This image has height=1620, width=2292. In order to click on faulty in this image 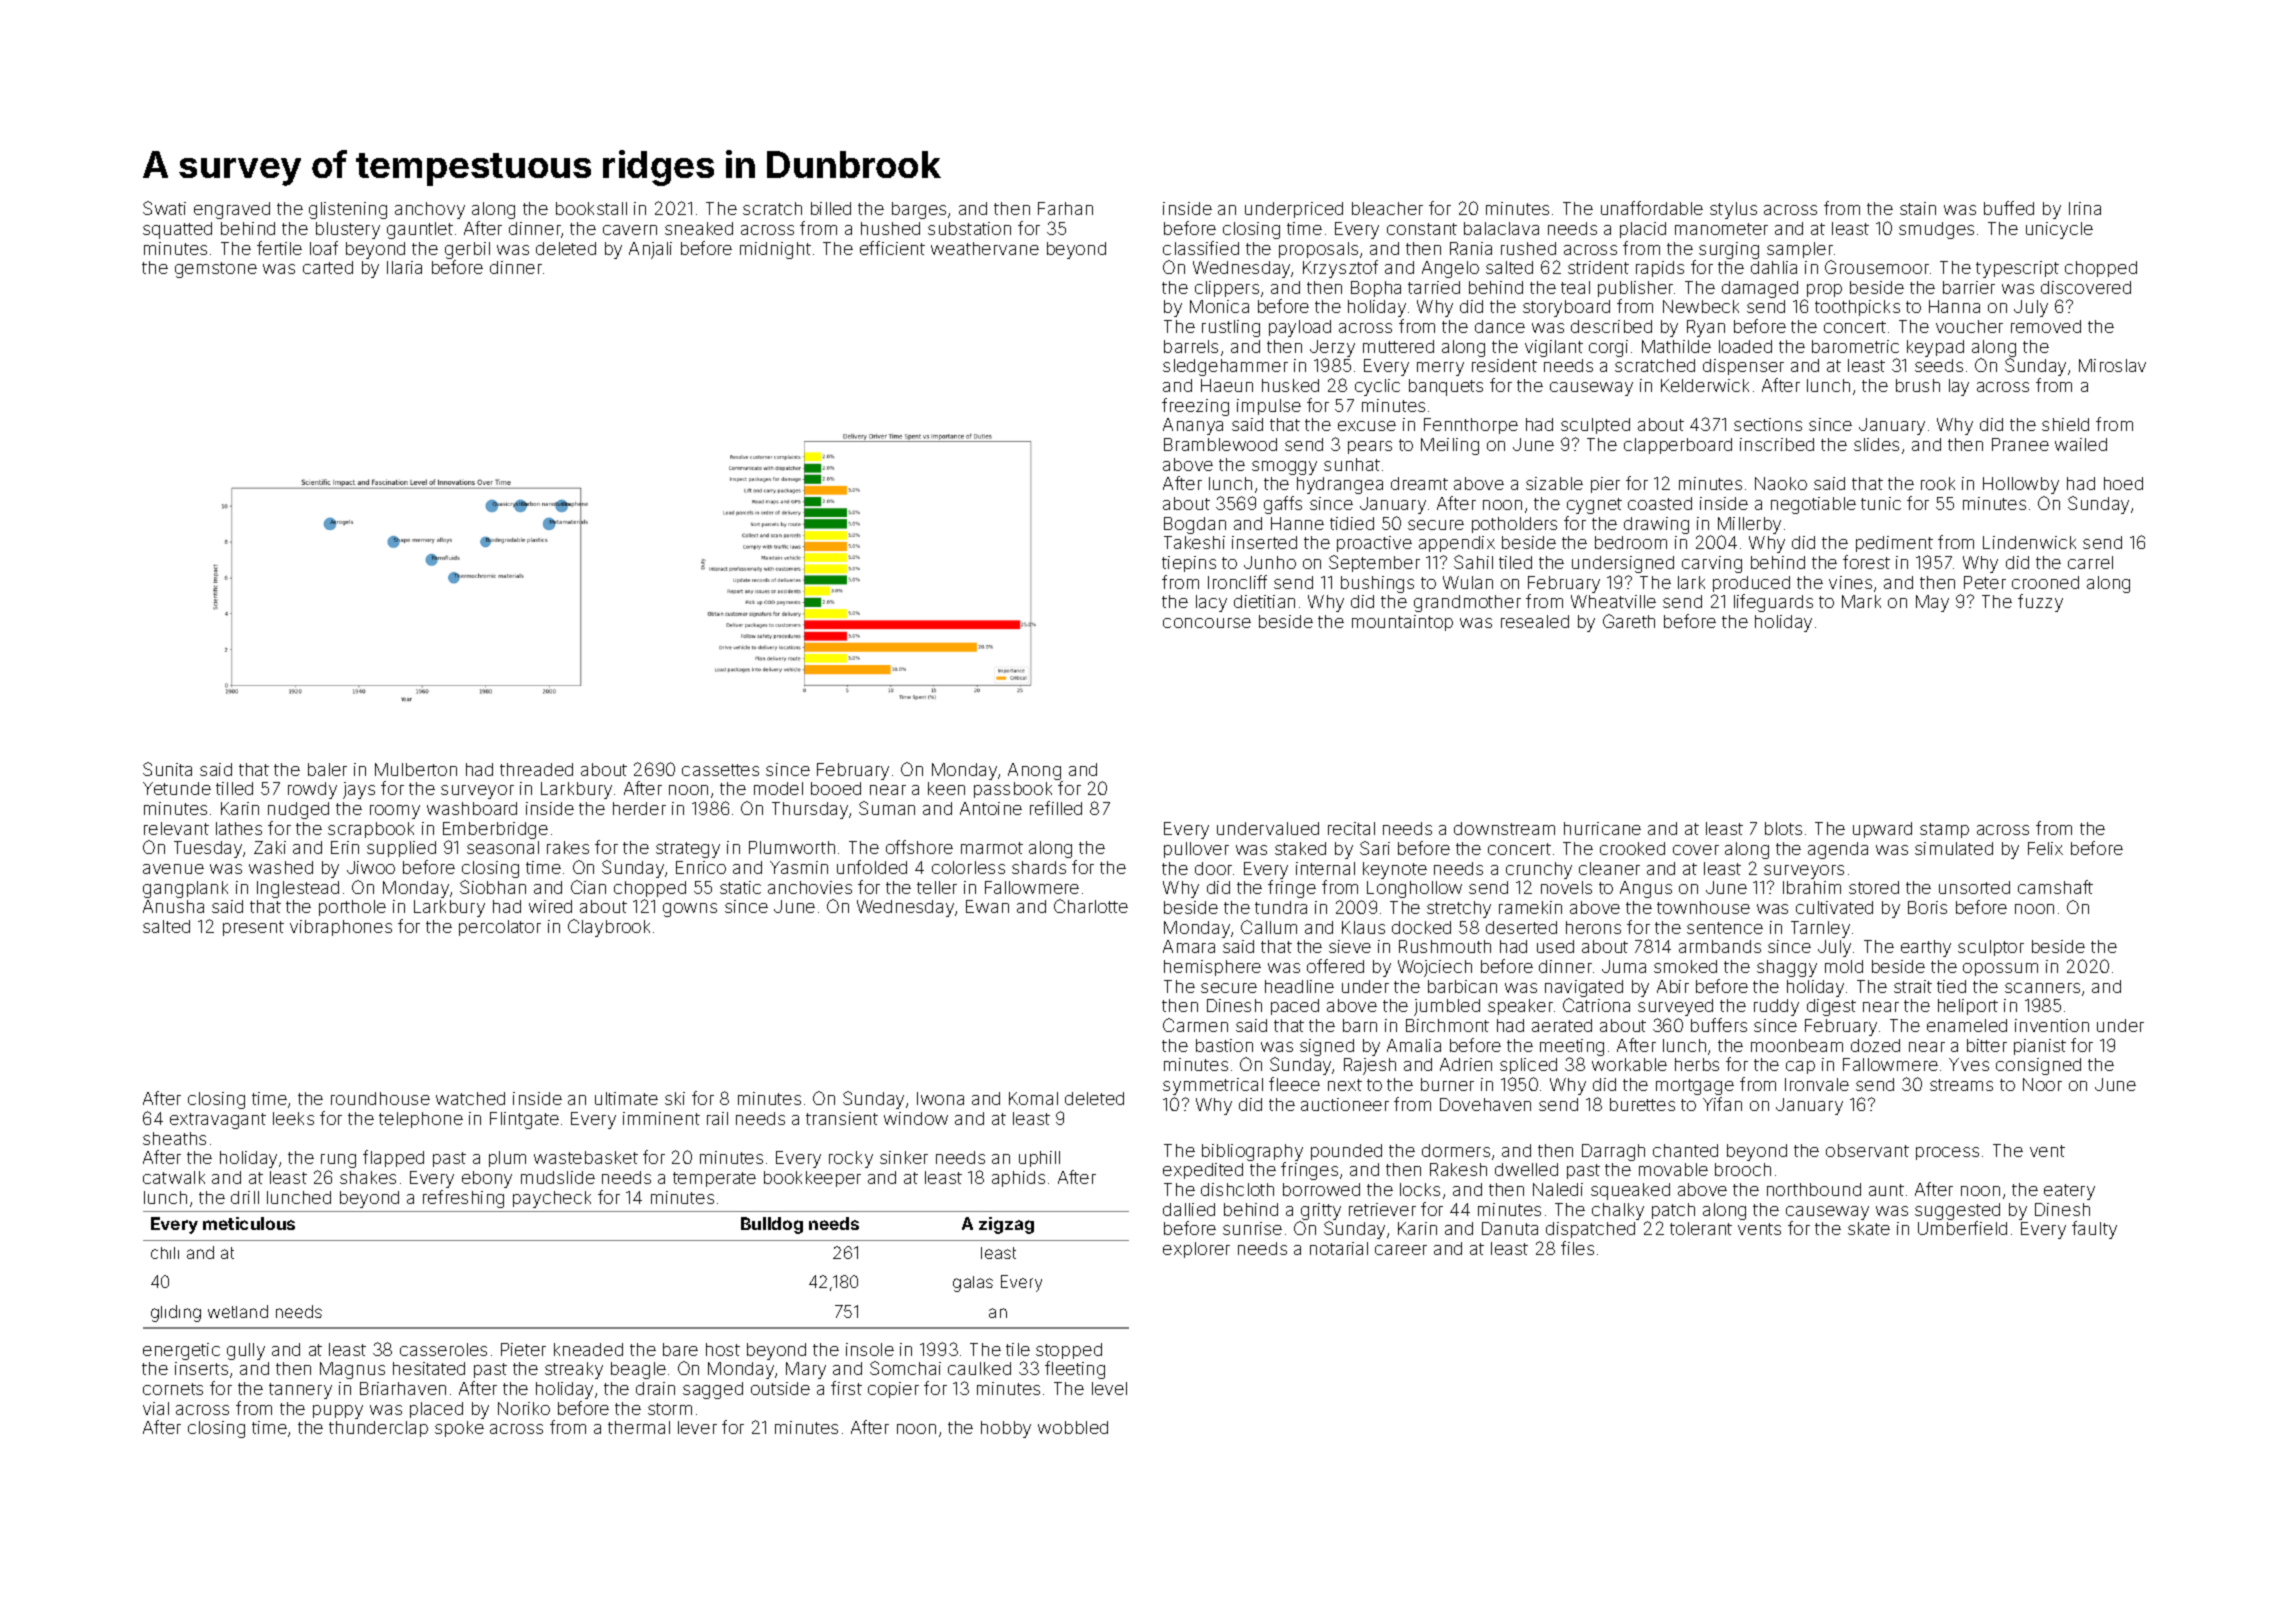, I will do `click(2094, 1230)`.
